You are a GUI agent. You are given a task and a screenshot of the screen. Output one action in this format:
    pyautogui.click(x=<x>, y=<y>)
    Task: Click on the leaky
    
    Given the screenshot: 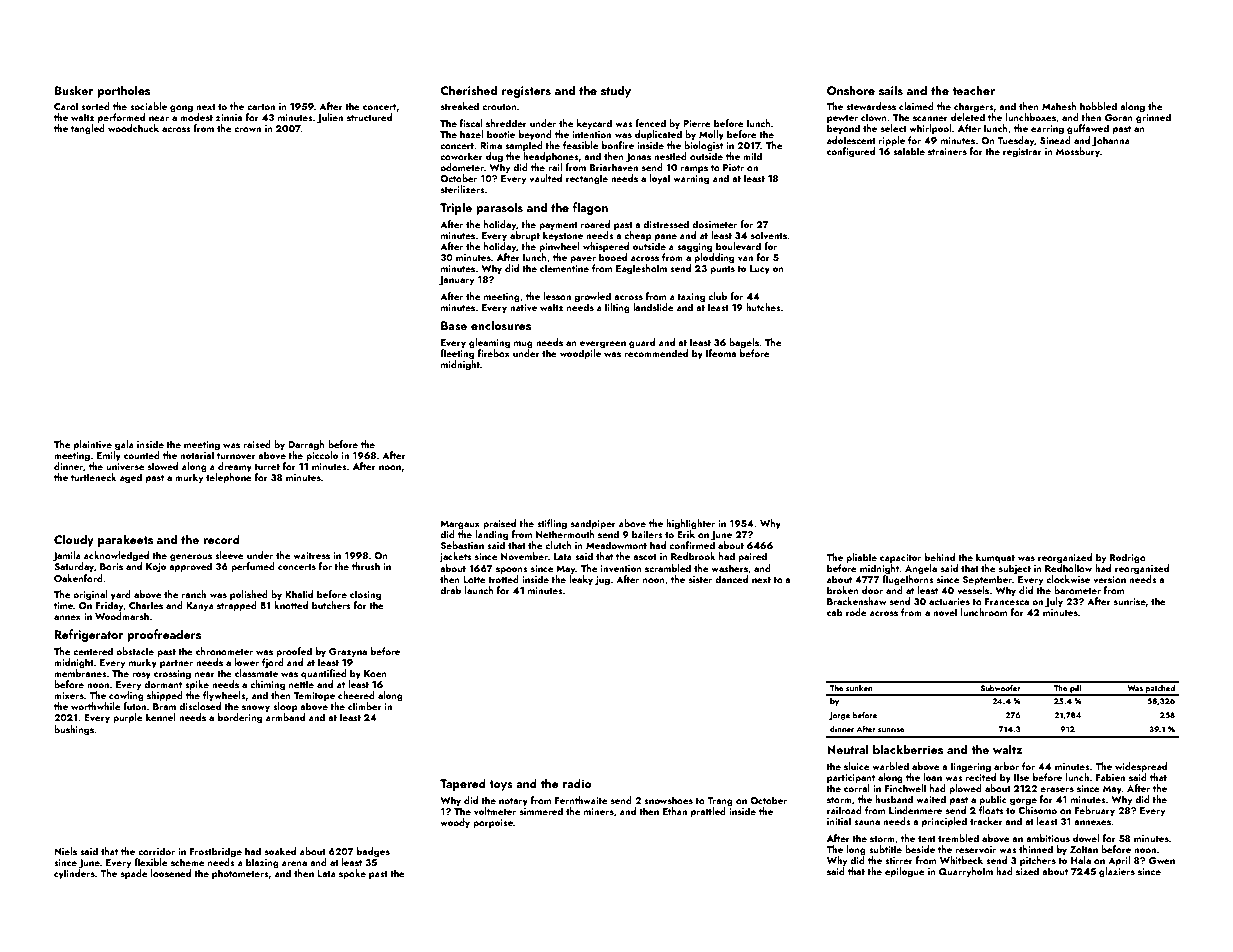 What is the action you would take?
    pyautogui.click(x=581, y=580)
